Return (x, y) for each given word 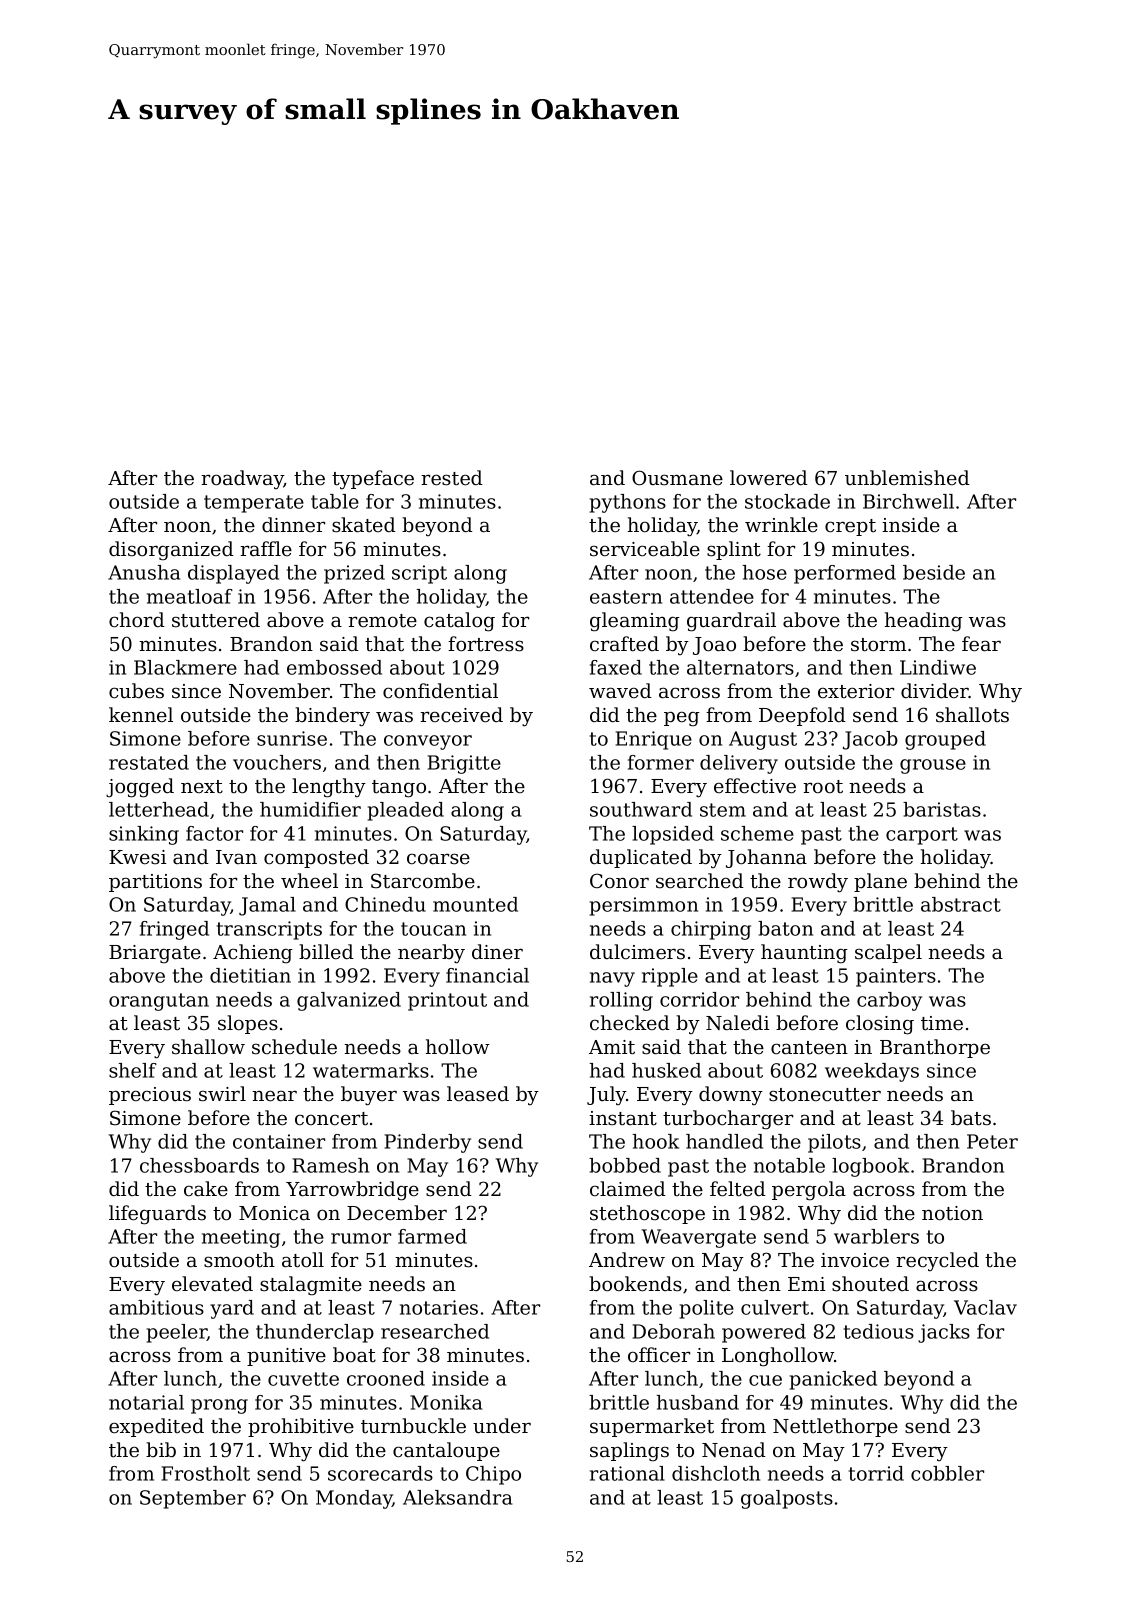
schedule (294, 1047)
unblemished (907, 478)
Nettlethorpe (835, 1427)
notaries (439, 1307)
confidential (440, 691)
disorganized (171, 551)
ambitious (156, 1307)
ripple (670, 977)
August (763, 740)
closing (880, 1025)
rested (452, 478)
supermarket (652, 1427)
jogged (140, 788)
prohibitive (301, 1427)
